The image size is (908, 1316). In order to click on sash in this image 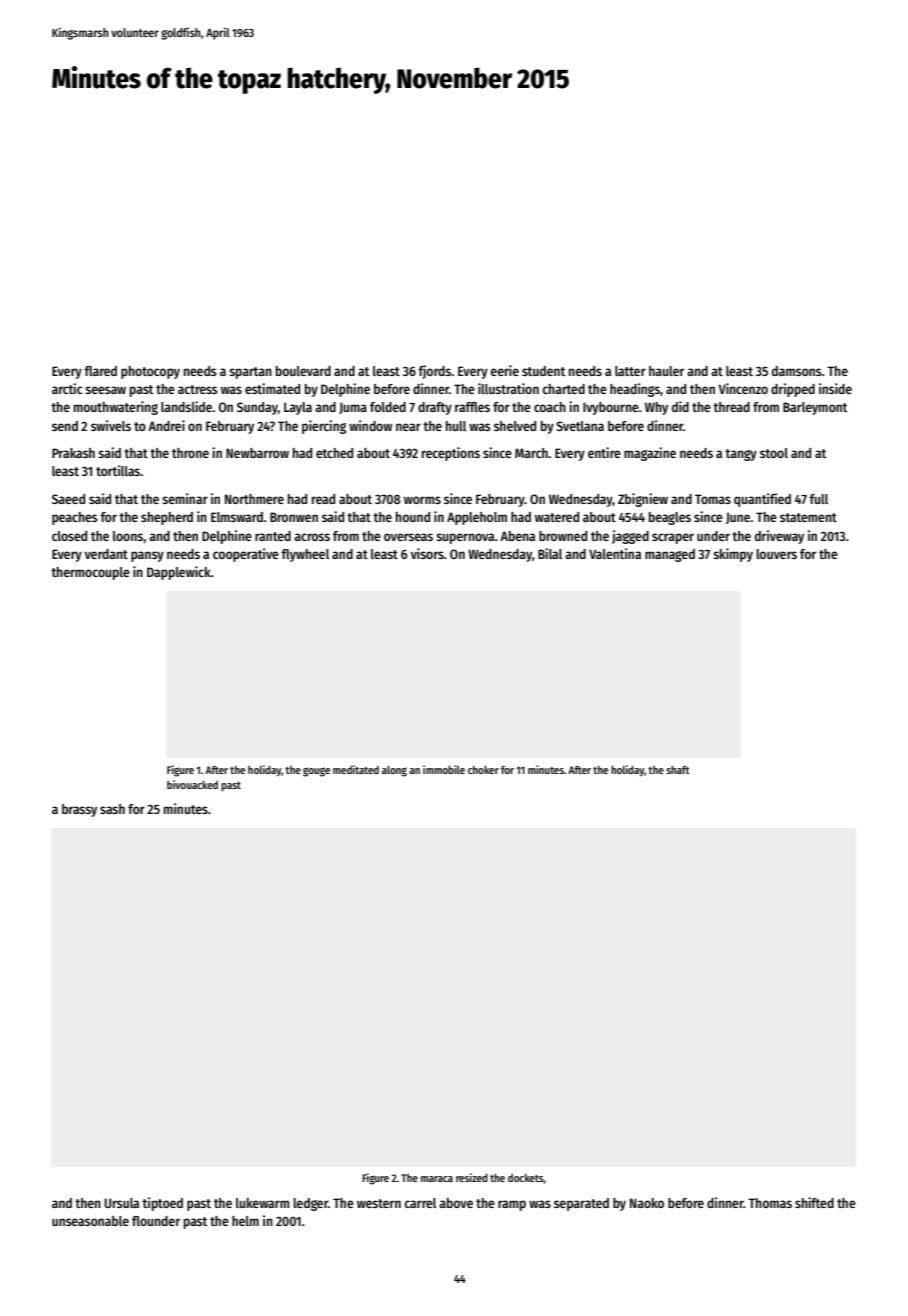, I will do `click(112, 809)`.
